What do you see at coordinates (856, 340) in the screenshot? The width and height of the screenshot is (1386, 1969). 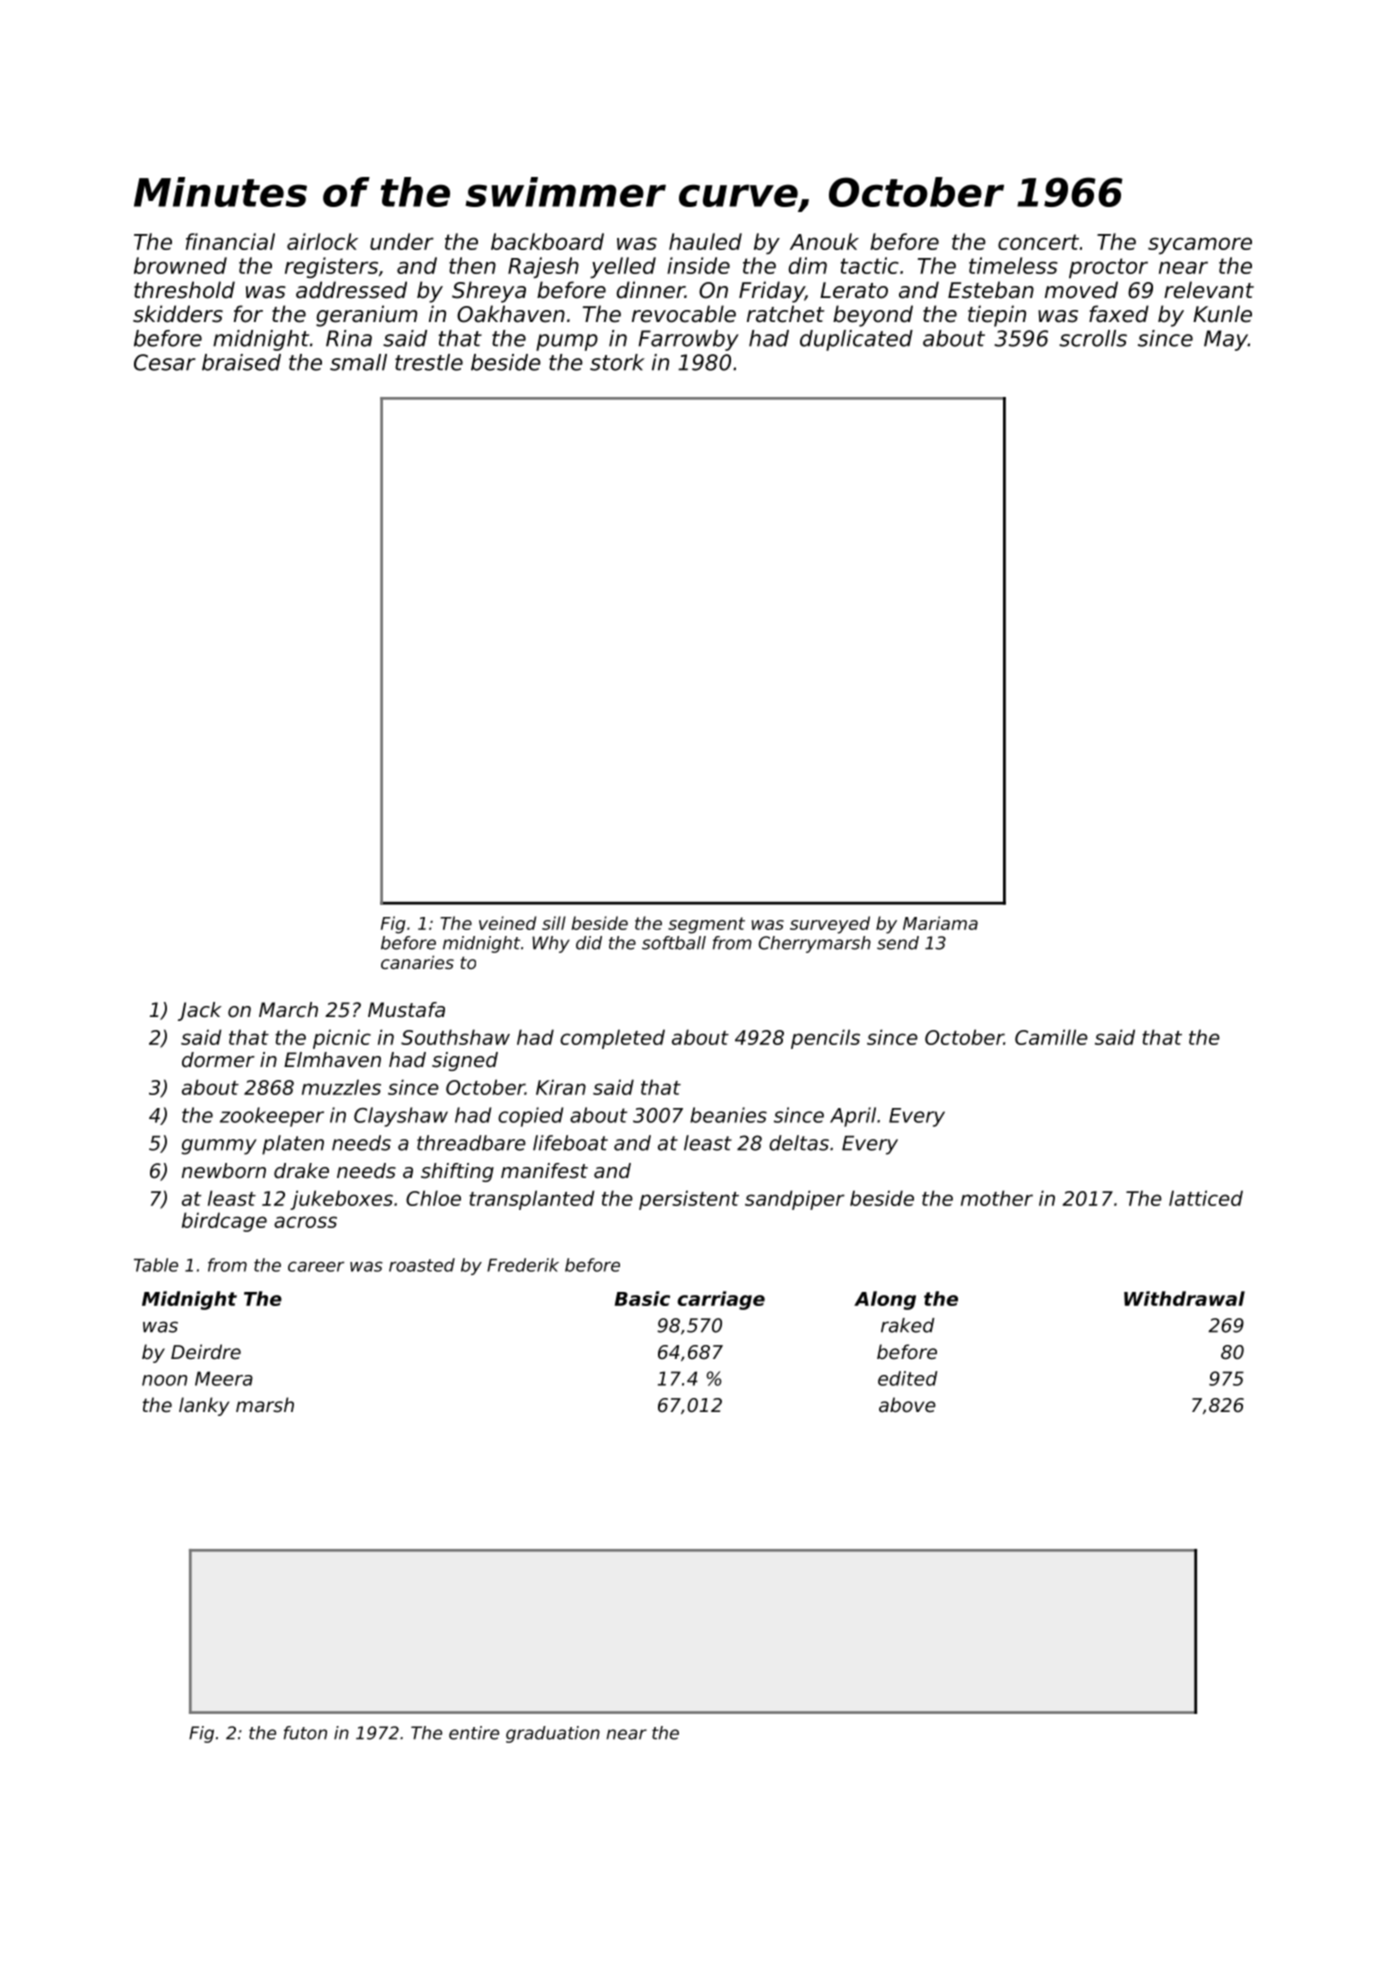 I see `duplicated` at bounding box center [856, 340].
